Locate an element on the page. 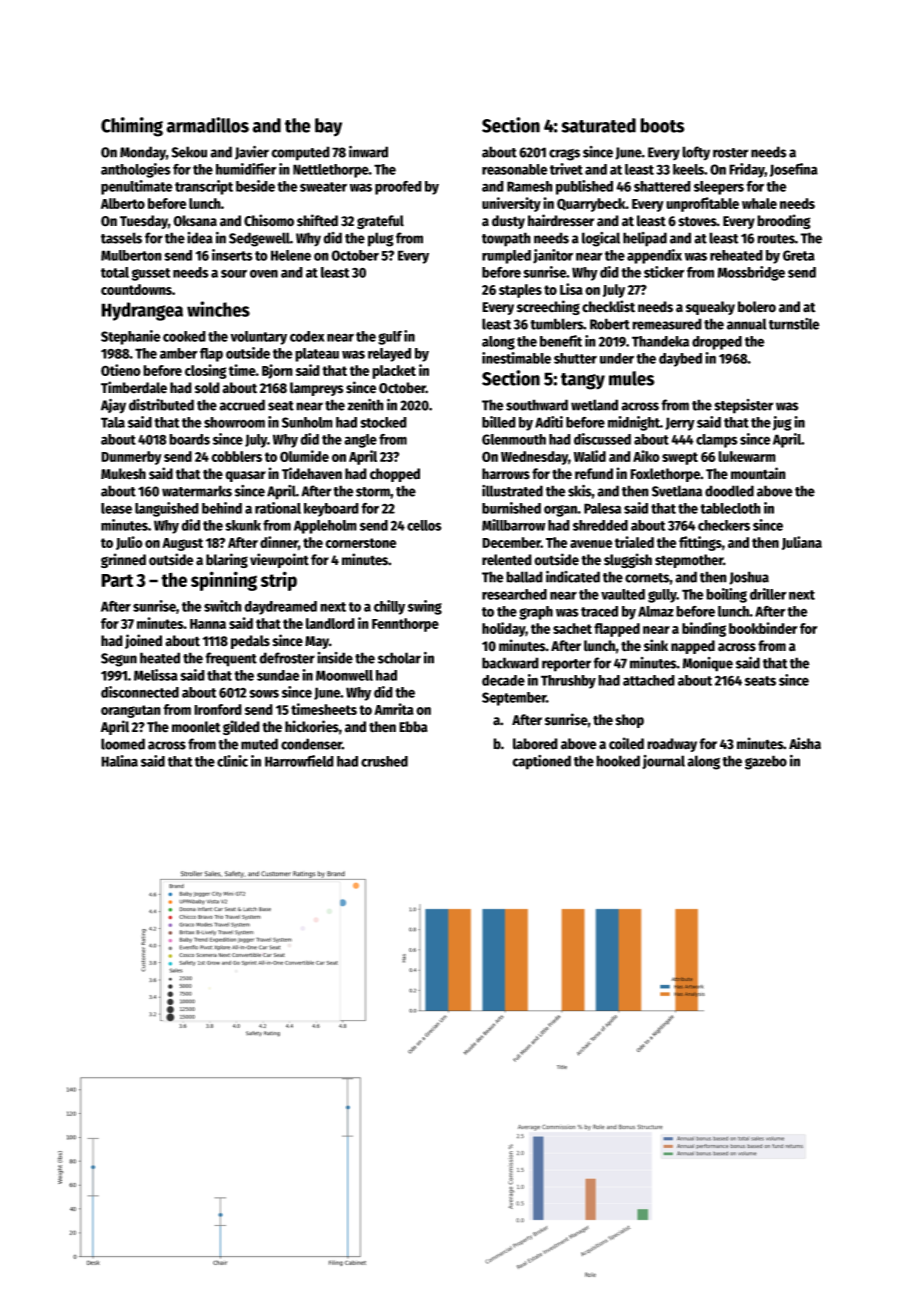 The width and height of the image is (924, 1308). Thrushby is located at coordinates (568, 682).
